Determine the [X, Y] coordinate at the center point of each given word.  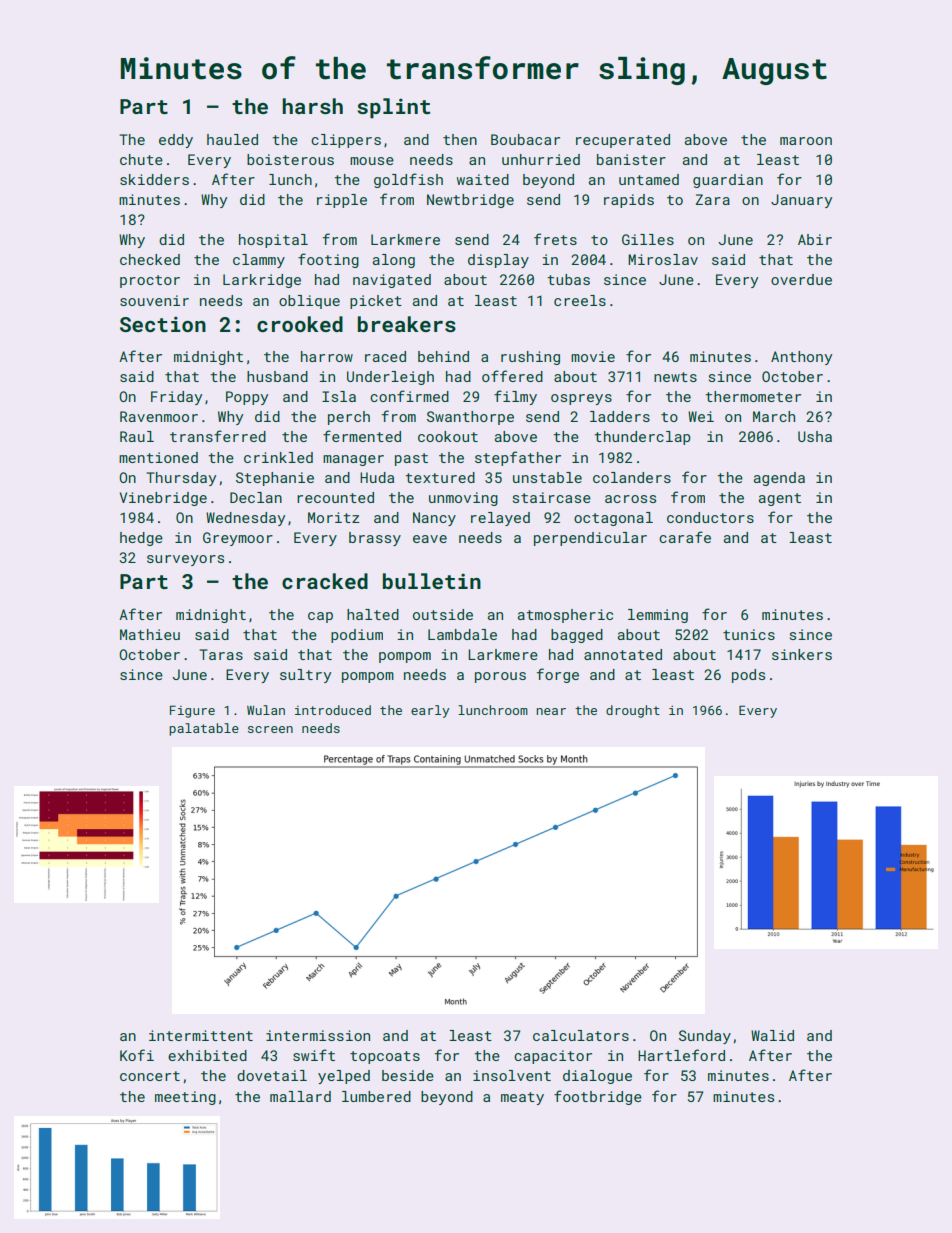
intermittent [201, 1035]
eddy [176, 141]
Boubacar [525, 139]
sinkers [802, 654]
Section [163, 324]
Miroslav [663, 259]
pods [748, 676]
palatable [204, 729]
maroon [806, 141]
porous [500, 677]
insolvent [512, 1075]
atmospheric [565, 616]
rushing [530, 358]
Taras [221, 654]
